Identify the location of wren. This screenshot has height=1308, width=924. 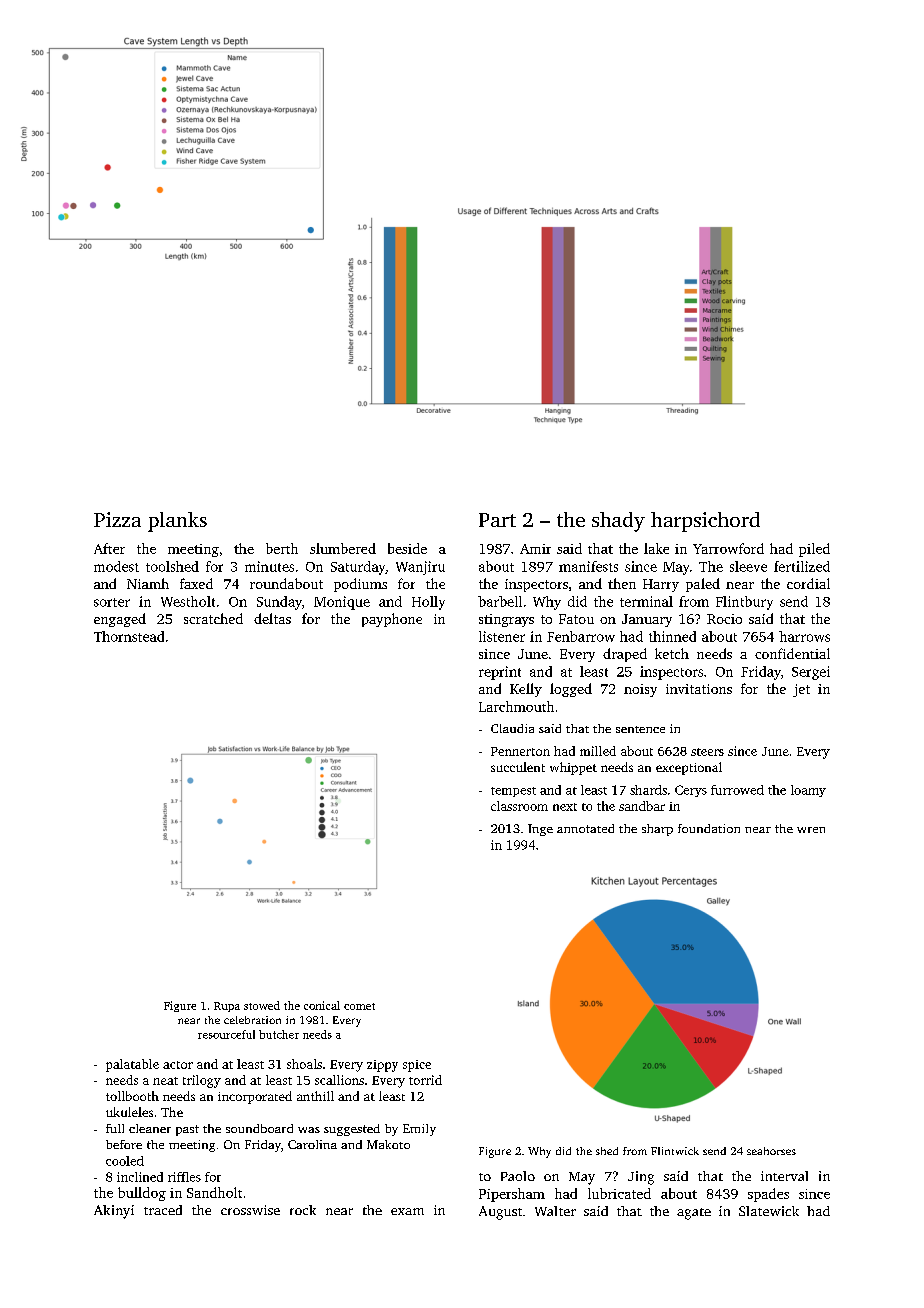
(811, 830).
